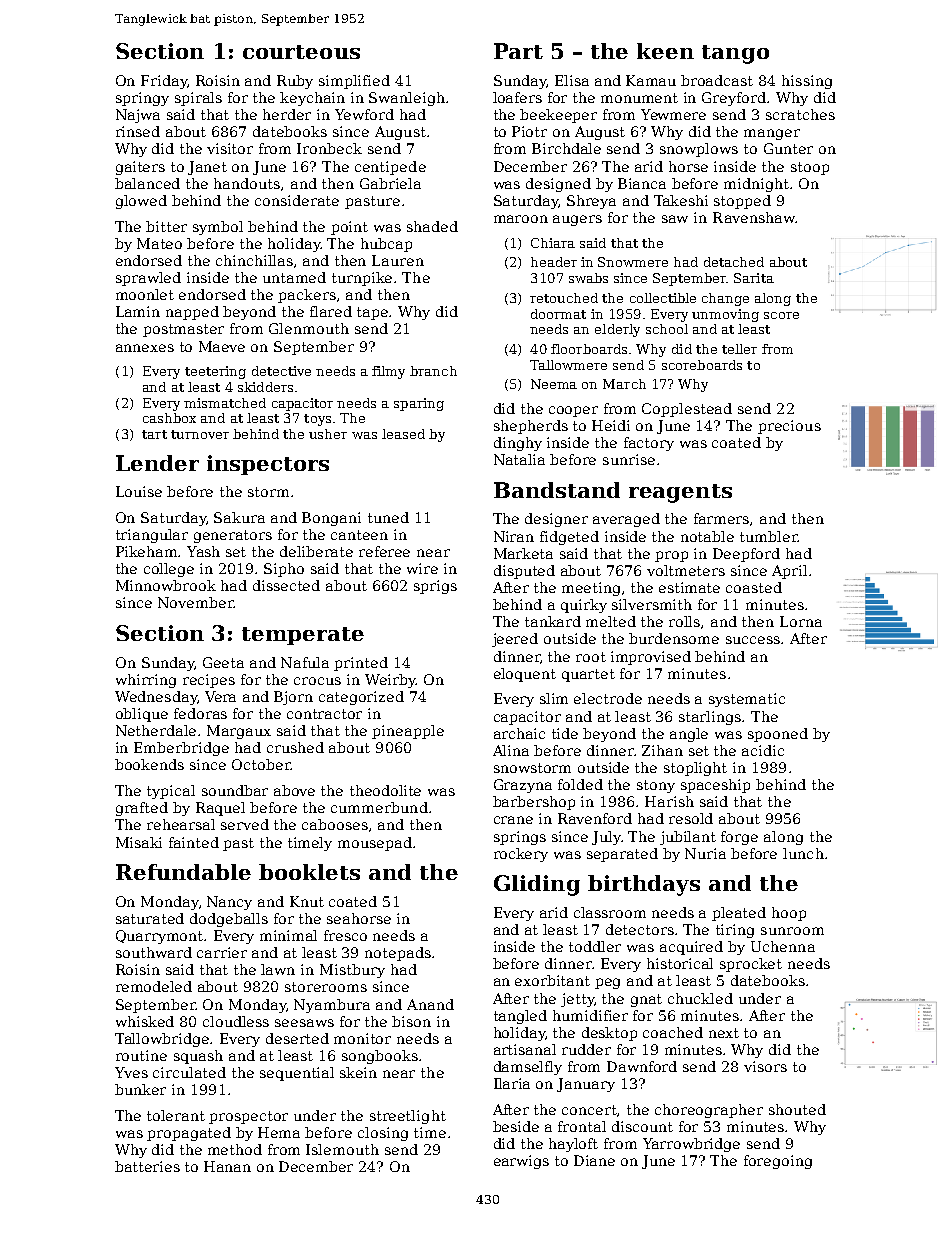 This document has width=952, height=1233. Describe the element at coordinates (792, 931) in the document. I see `sunroom` at that location.
